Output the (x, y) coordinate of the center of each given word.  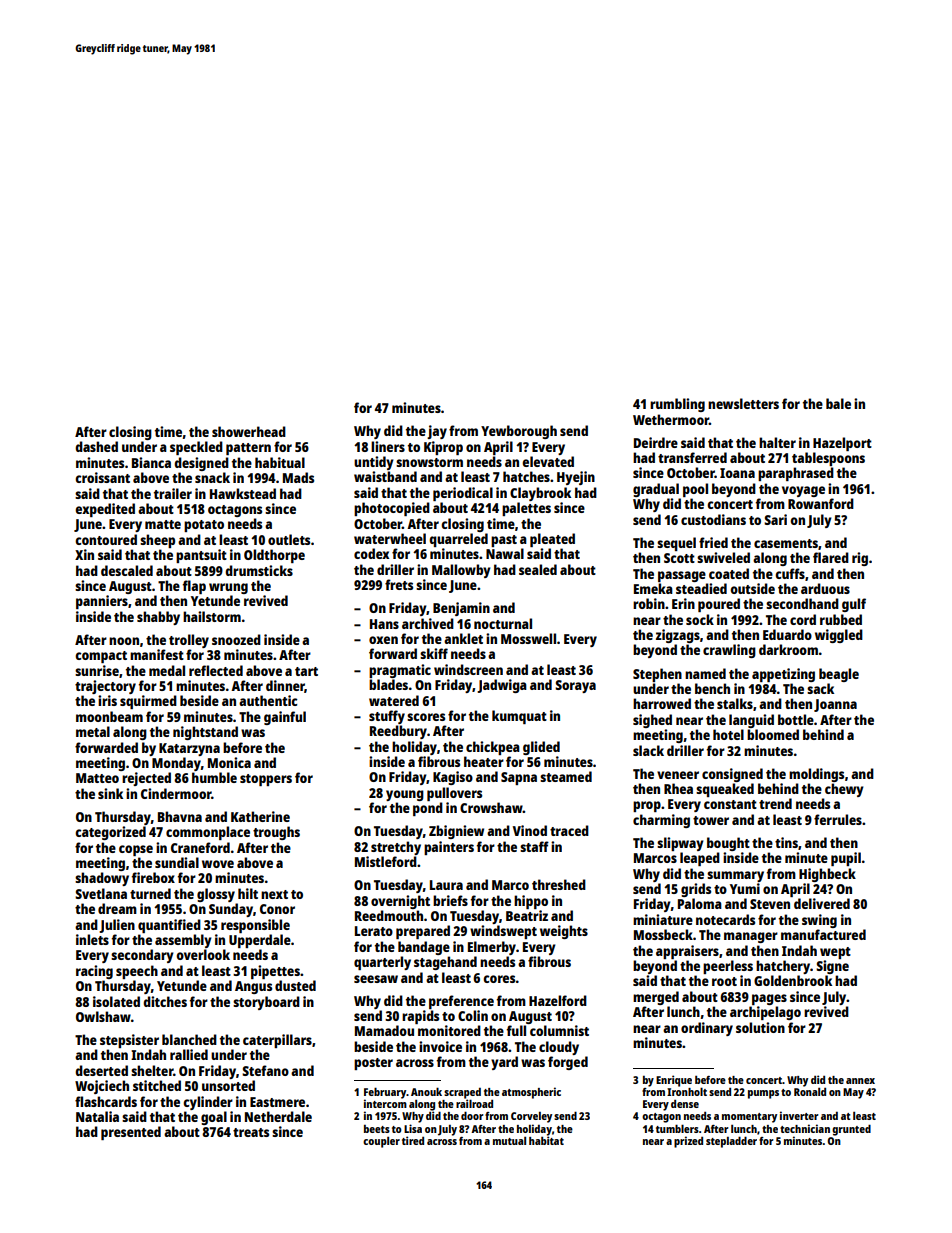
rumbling (677, 405)
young (405, 795)
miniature (663, 919)
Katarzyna (189, 749)
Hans (384, 624)
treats (251, 1132)
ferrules (838, 819)
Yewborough (519, 432)
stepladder (731, 1142)
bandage (424, 948)
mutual (509, 1141)
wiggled (839, 636)
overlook (203, 954)
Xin (84, 554)
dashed (96, 446)
